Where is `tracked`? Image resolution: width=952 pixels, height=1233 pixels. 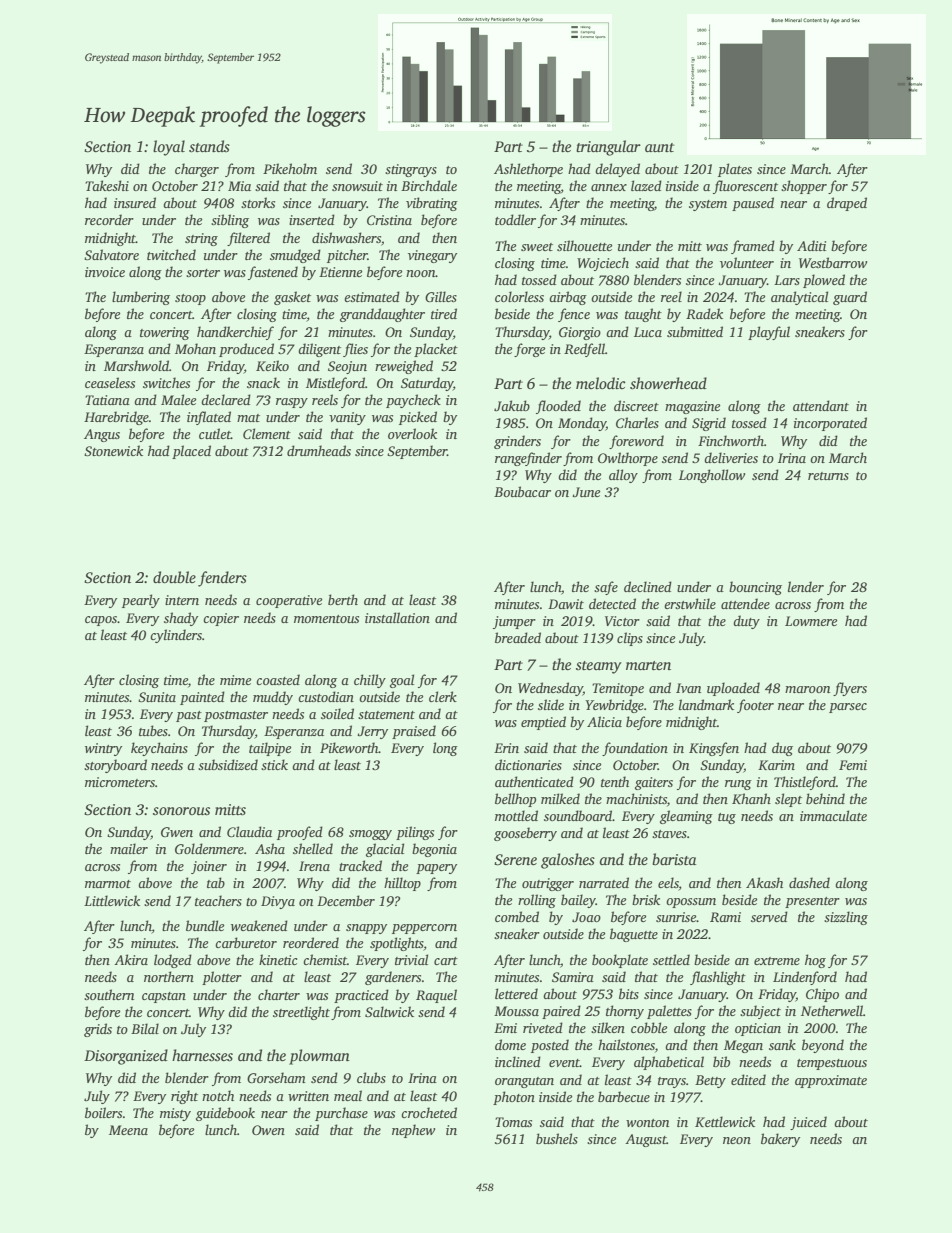
tracked is located at coordinates (360, 865).
